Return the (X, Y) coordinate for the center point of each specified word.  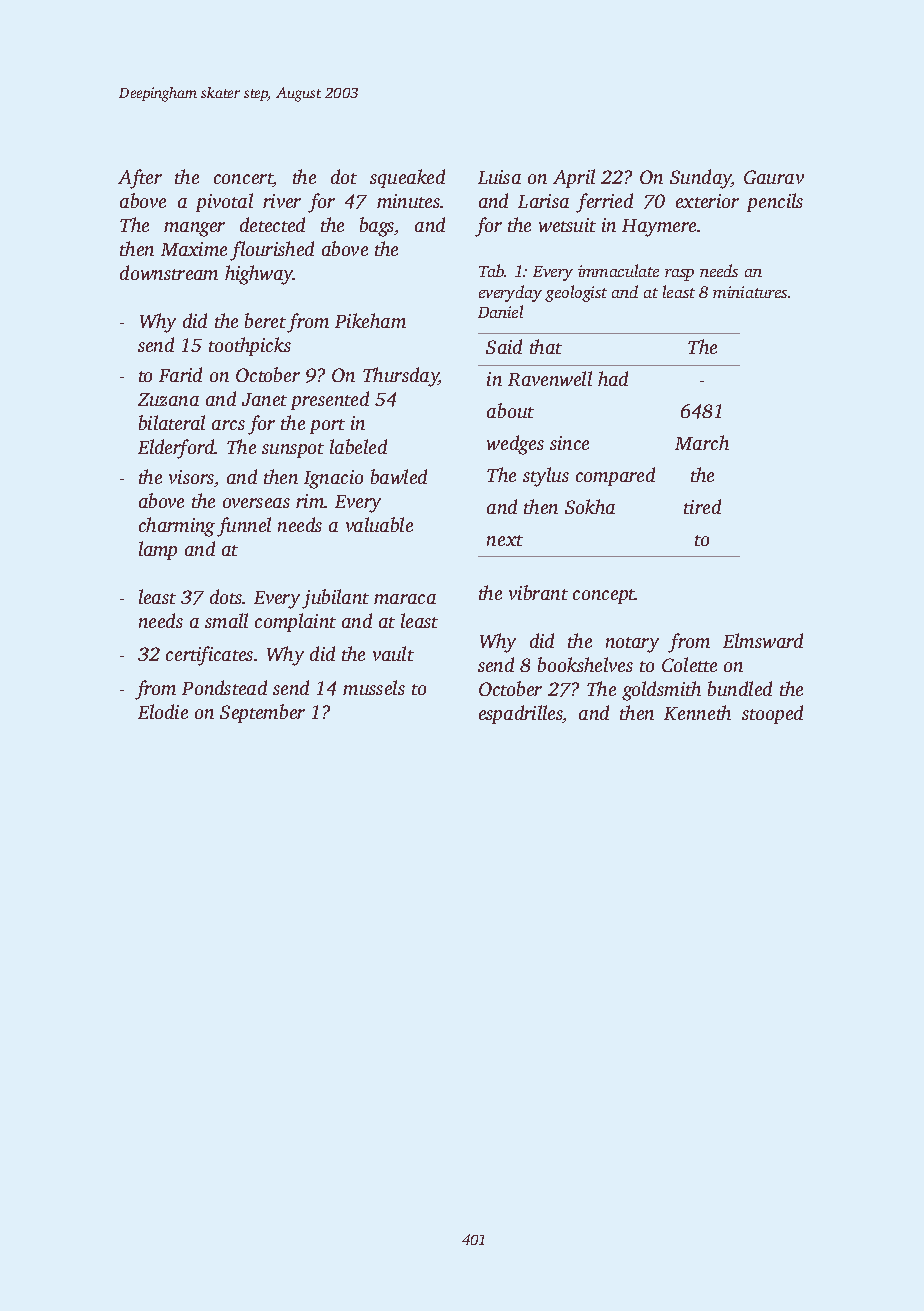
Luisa (499, 177)
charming (177, 527)
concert (243, 180)
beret (265, 320)
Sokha (590, 506)
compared (615, 476)
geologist (576, 293)
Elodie (163, 711)
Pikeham (370, 320)
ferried (604, 203)
